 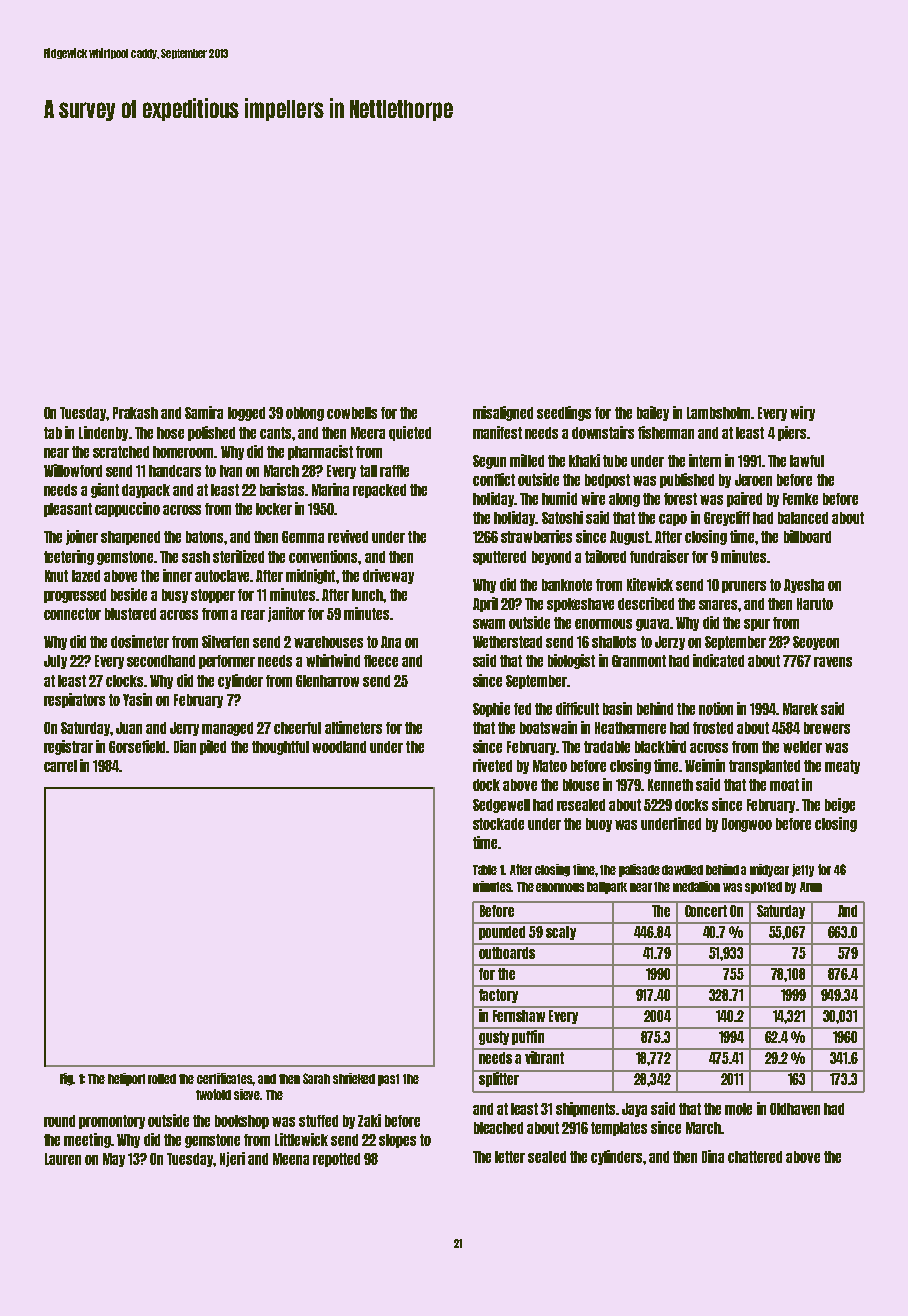 What do you see at coordinates (510, 1157) in the screenshot?
I see `letter` at bounding box center [510, 1157].
